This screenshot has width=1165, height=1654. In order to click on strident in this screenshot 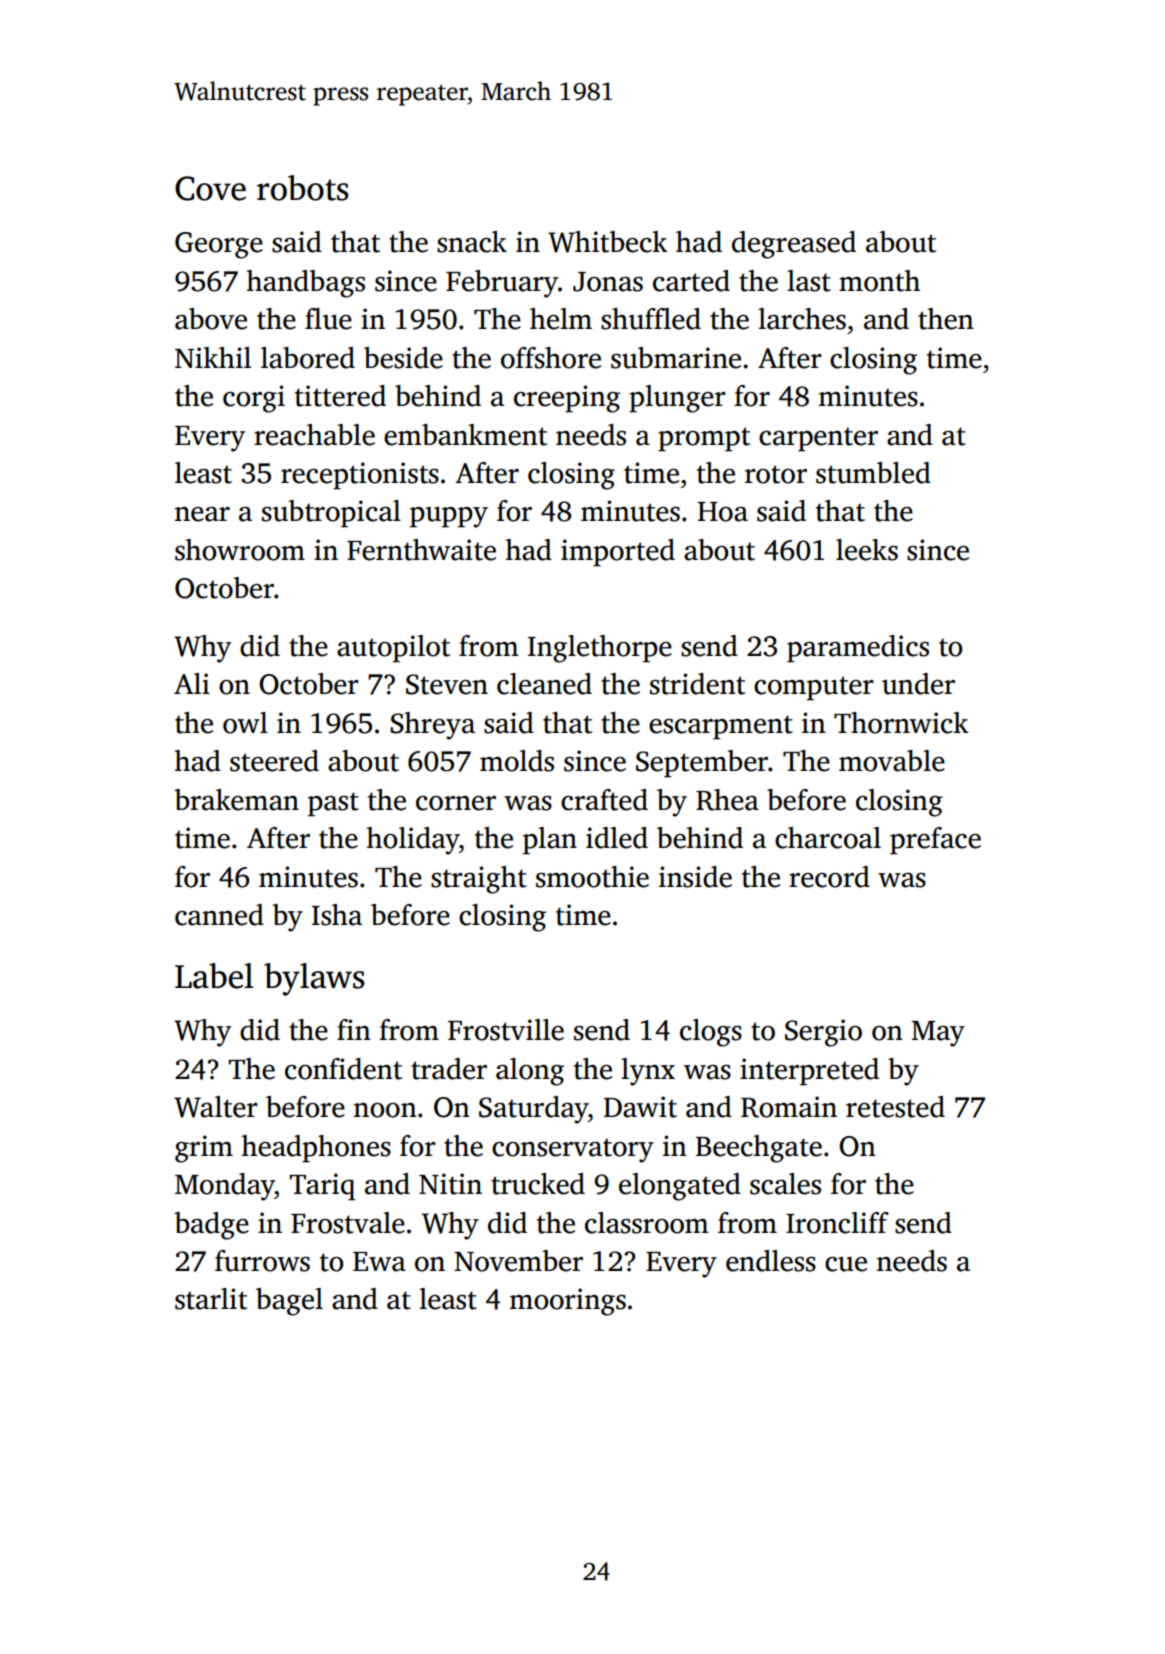, I will do `click(697, 684)`.
